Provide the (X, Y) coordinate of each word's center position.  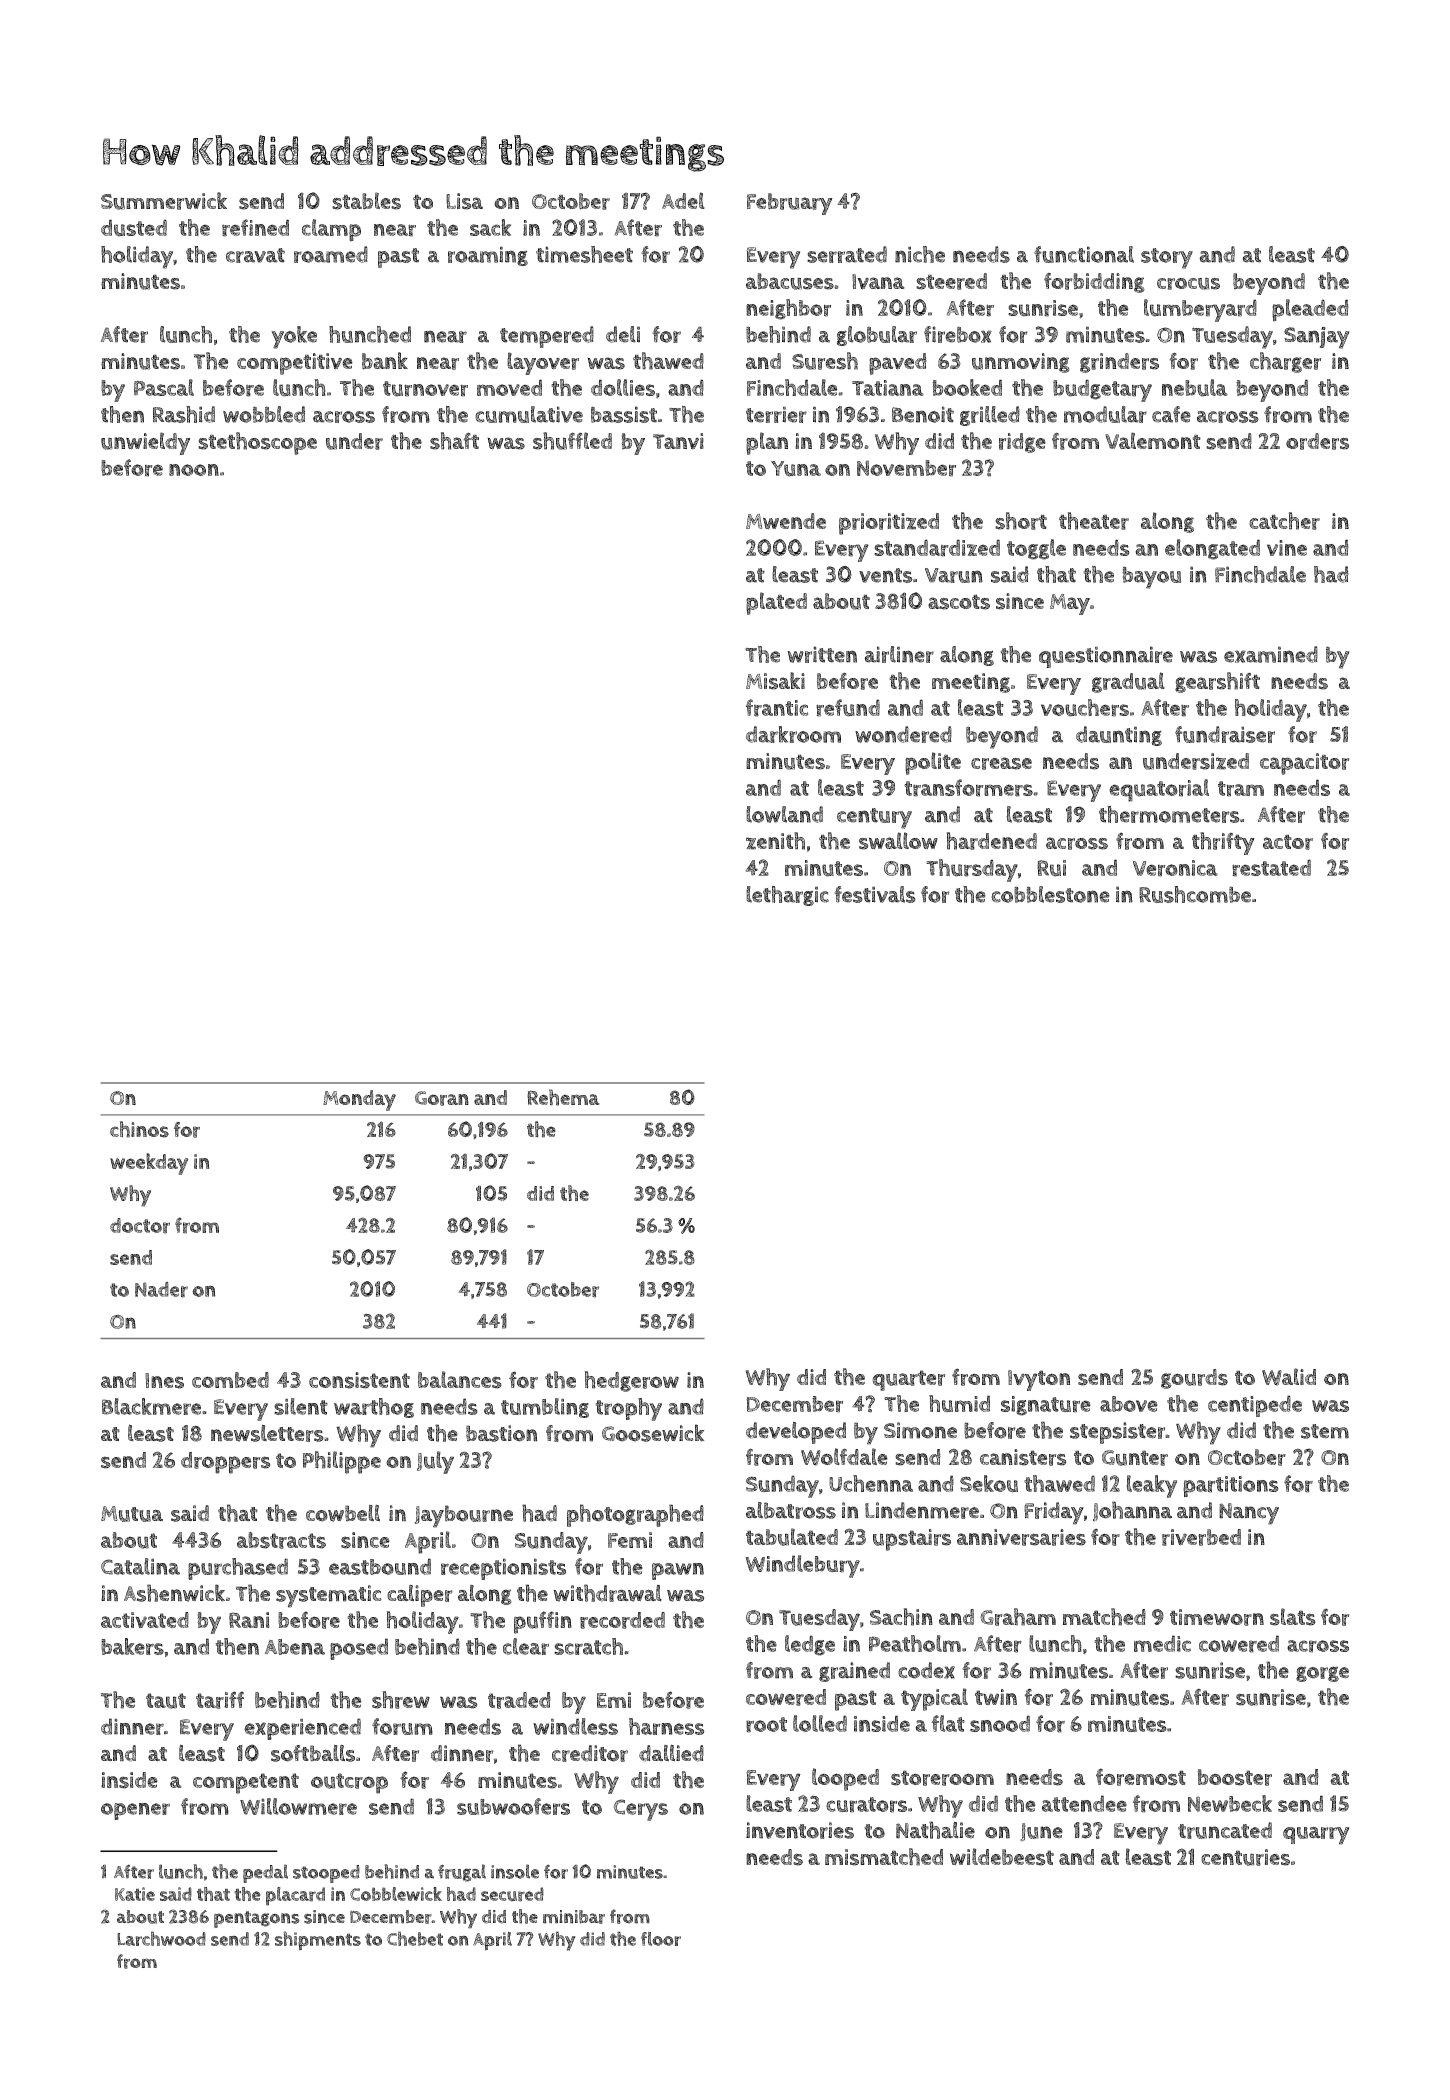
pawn (678, 1571)
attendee (1084, 1803)
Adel (683, 200)
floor (661, 1939)
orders (1317, 441)
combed (230, 1380)
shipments (318, 1940)
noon (194, 470)
